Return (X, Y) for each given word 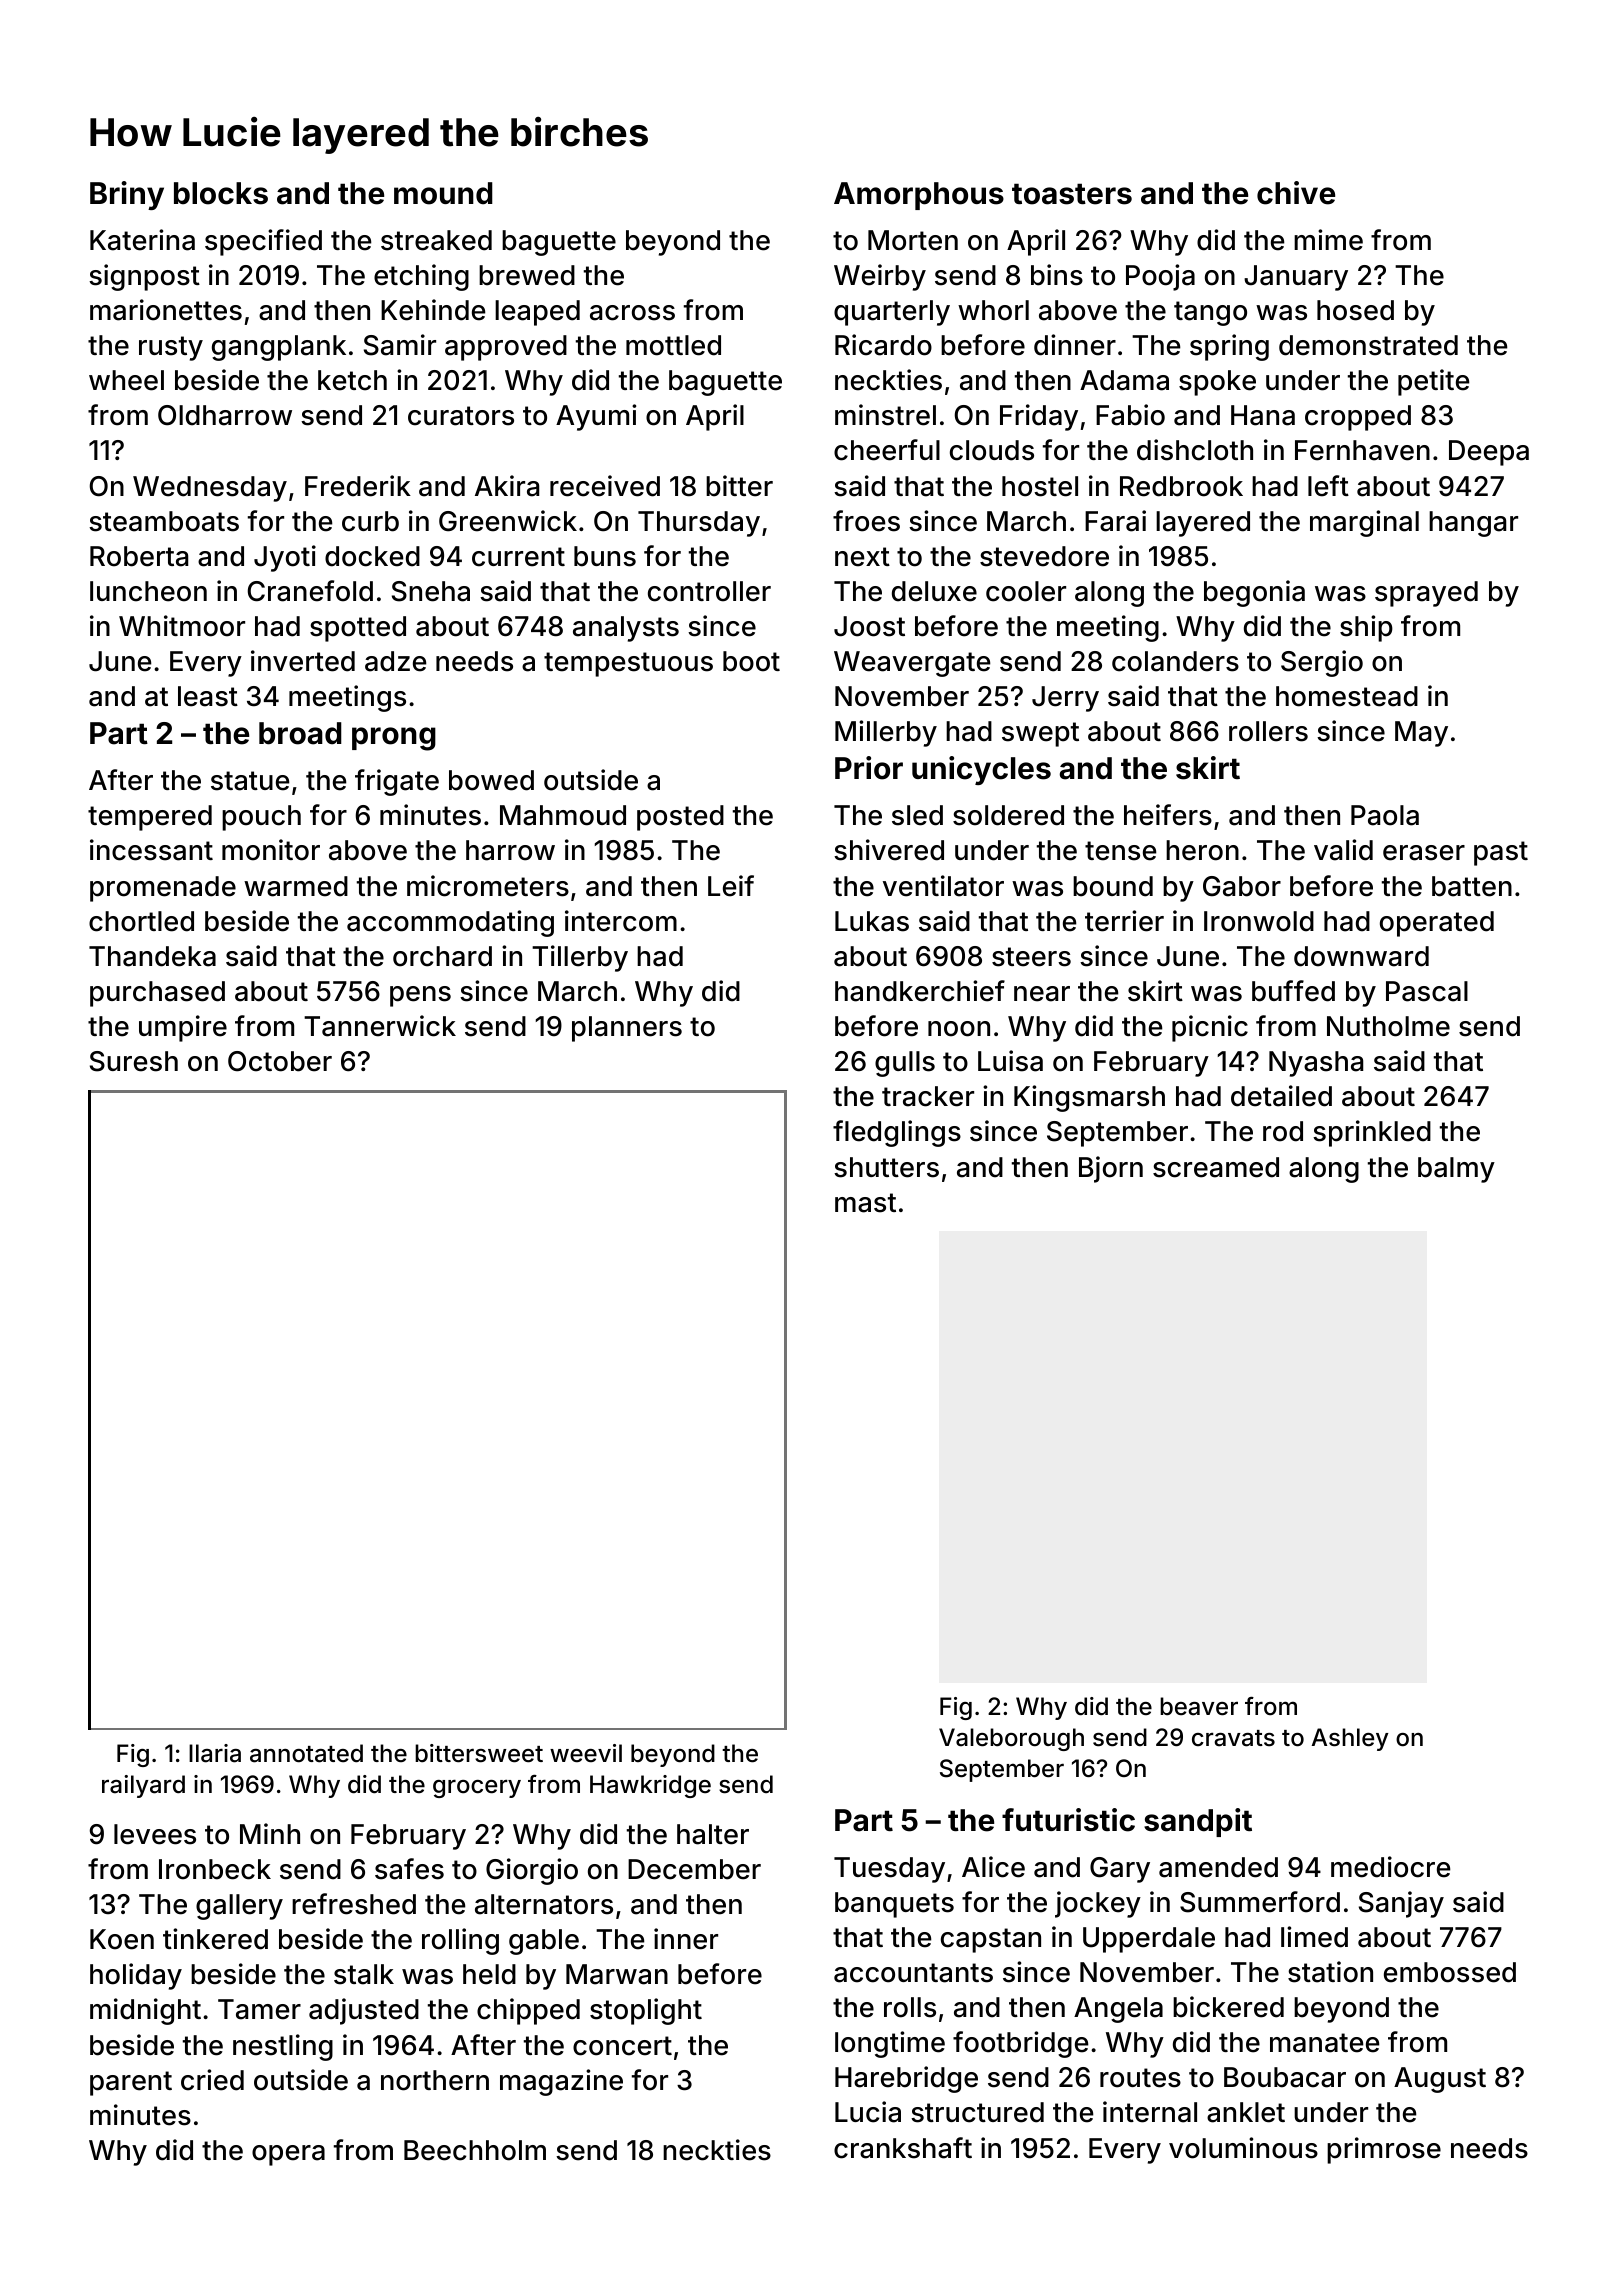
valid (1343, 850)
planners (627, 1029)
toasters (1072, 194)
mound (443, 193)
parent (131, 2083)
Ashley (1350, 1739)
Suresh (134, 1061)
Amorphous (919, 196)
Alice (993, 1867)
